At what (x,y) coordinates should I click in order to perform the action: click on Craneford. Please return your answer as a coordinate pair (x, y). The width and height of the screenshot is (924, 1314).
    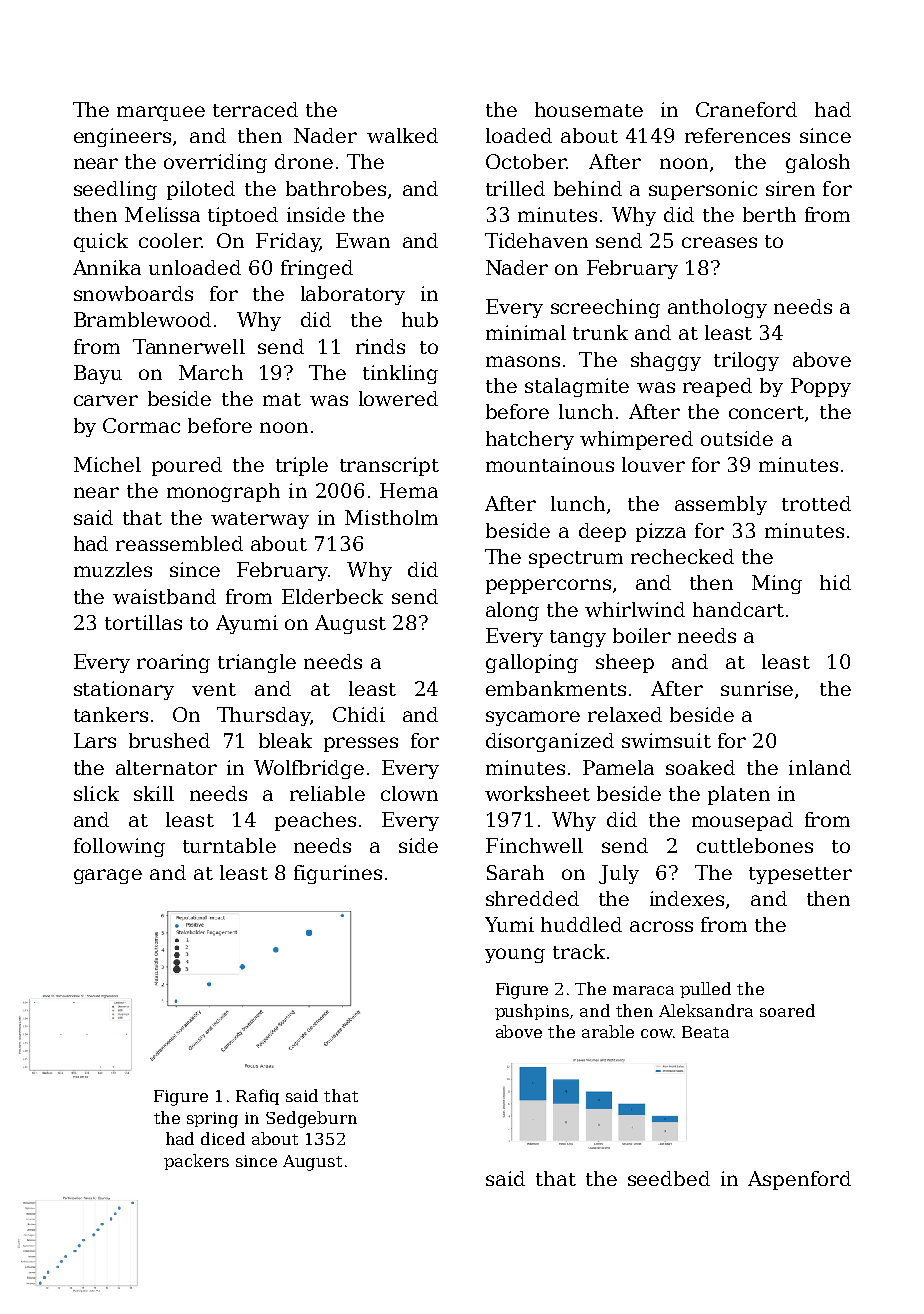
    Looking at the image, I should click on (746, 109).
